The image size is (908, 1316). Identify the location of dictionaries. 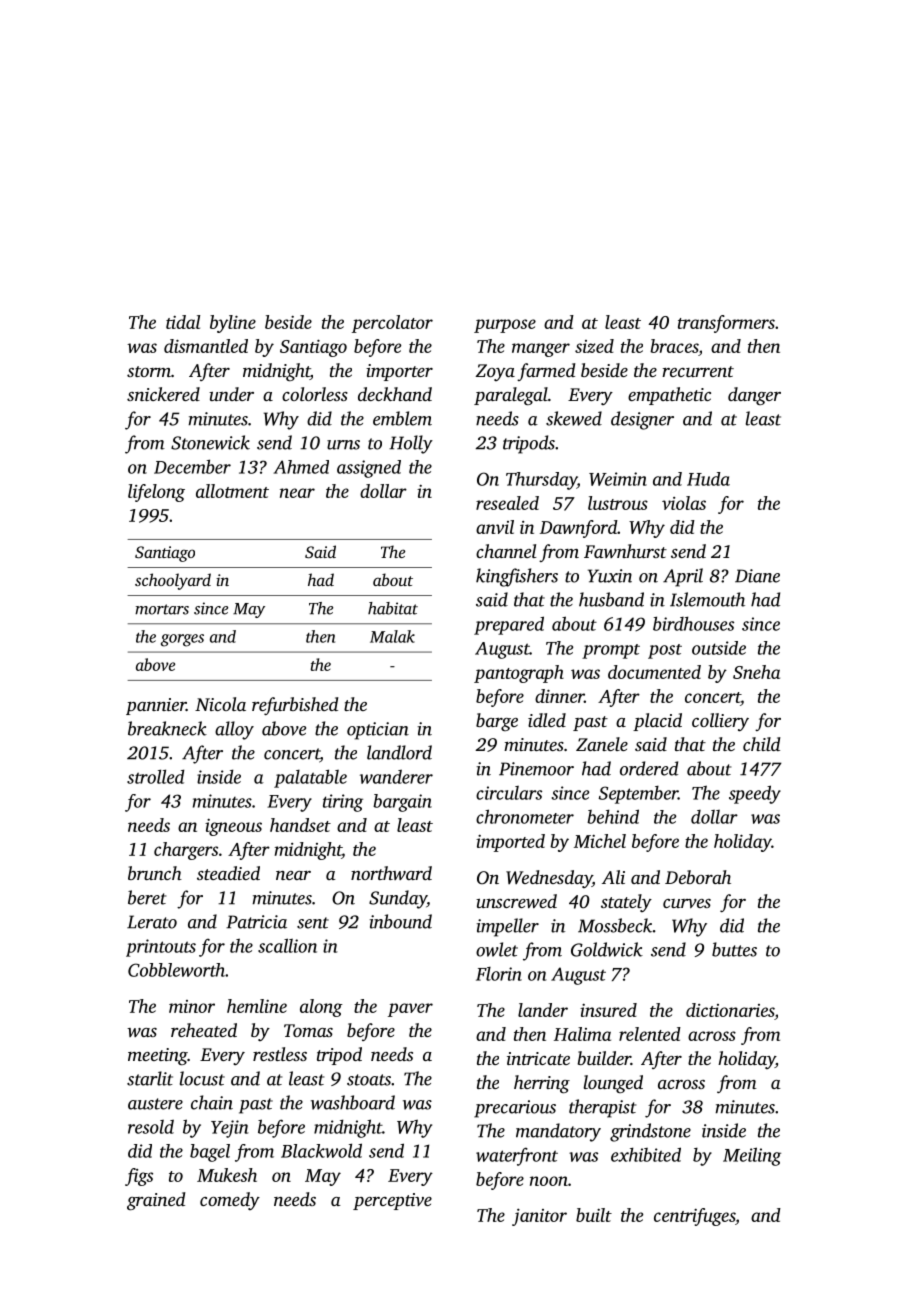
(730, 1010).
